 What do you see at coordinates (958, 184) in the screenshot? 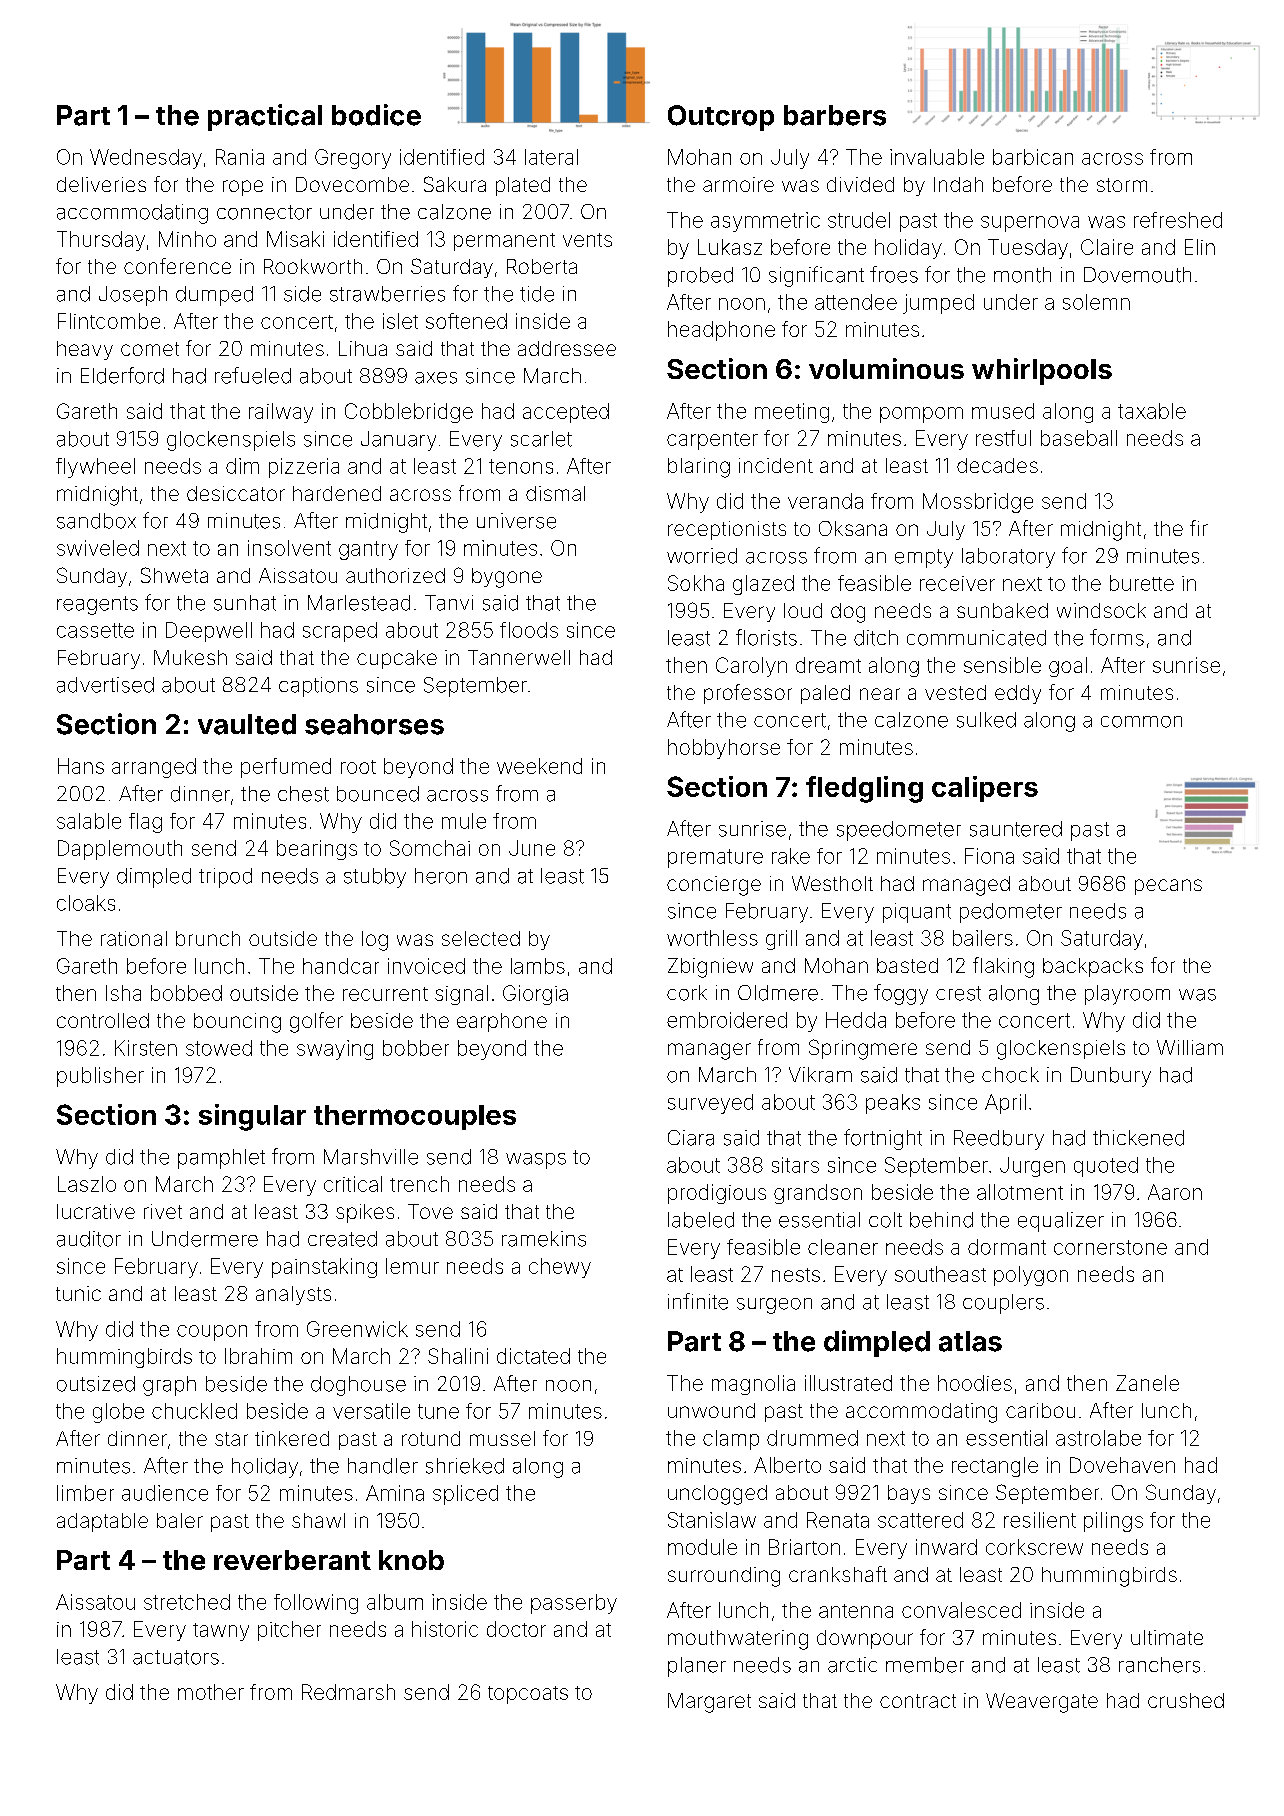
I see `Indah` at bounding box center [958, 184].
